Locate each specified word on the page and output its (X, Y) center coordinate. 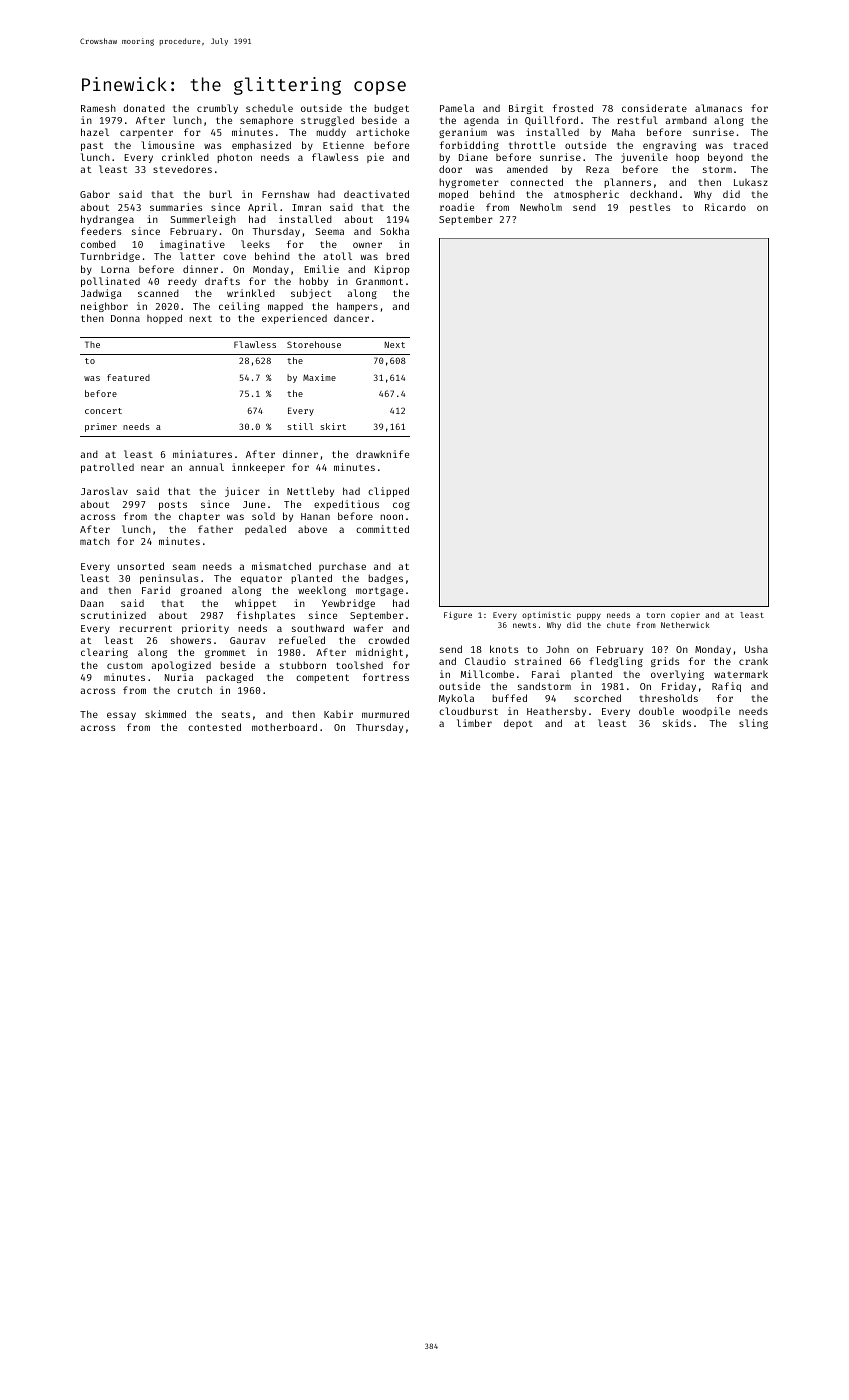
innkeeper (258, 468)
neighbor (104, 307)
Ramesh (98, 108)
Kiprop (392, 270)
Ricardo (725, 207)
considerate (654, 108)
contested (214, 727)
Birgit (526, 109)
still (300, 426)
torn (656, 615)
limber (474, 723)
